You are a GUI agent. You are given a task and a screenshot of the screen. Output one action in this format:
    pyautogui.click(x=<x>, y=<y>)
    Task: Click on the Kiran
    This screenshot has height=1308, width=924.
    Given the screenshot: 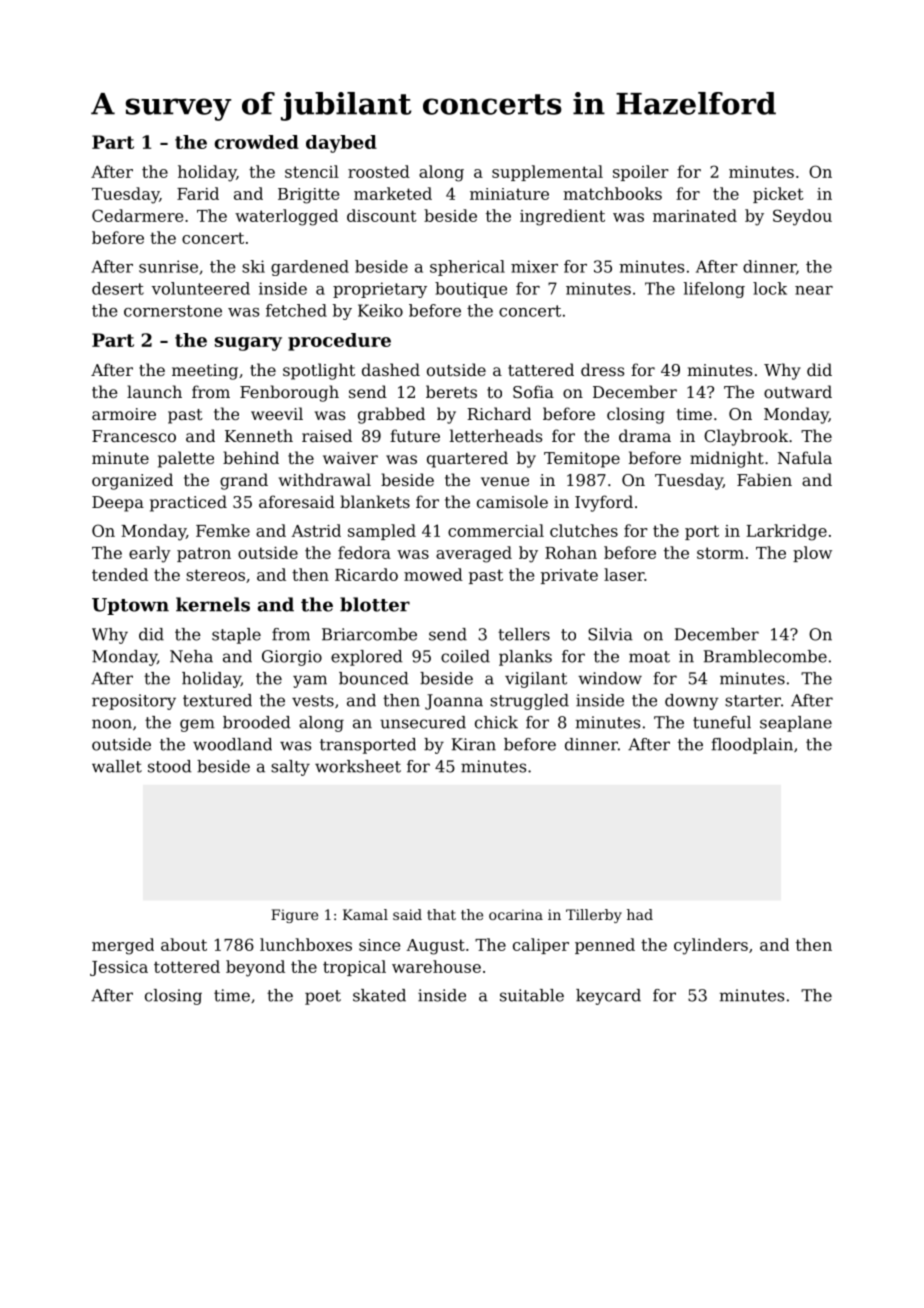 What is the action you would take?
    pyautogui.click(x=474, y=744)
